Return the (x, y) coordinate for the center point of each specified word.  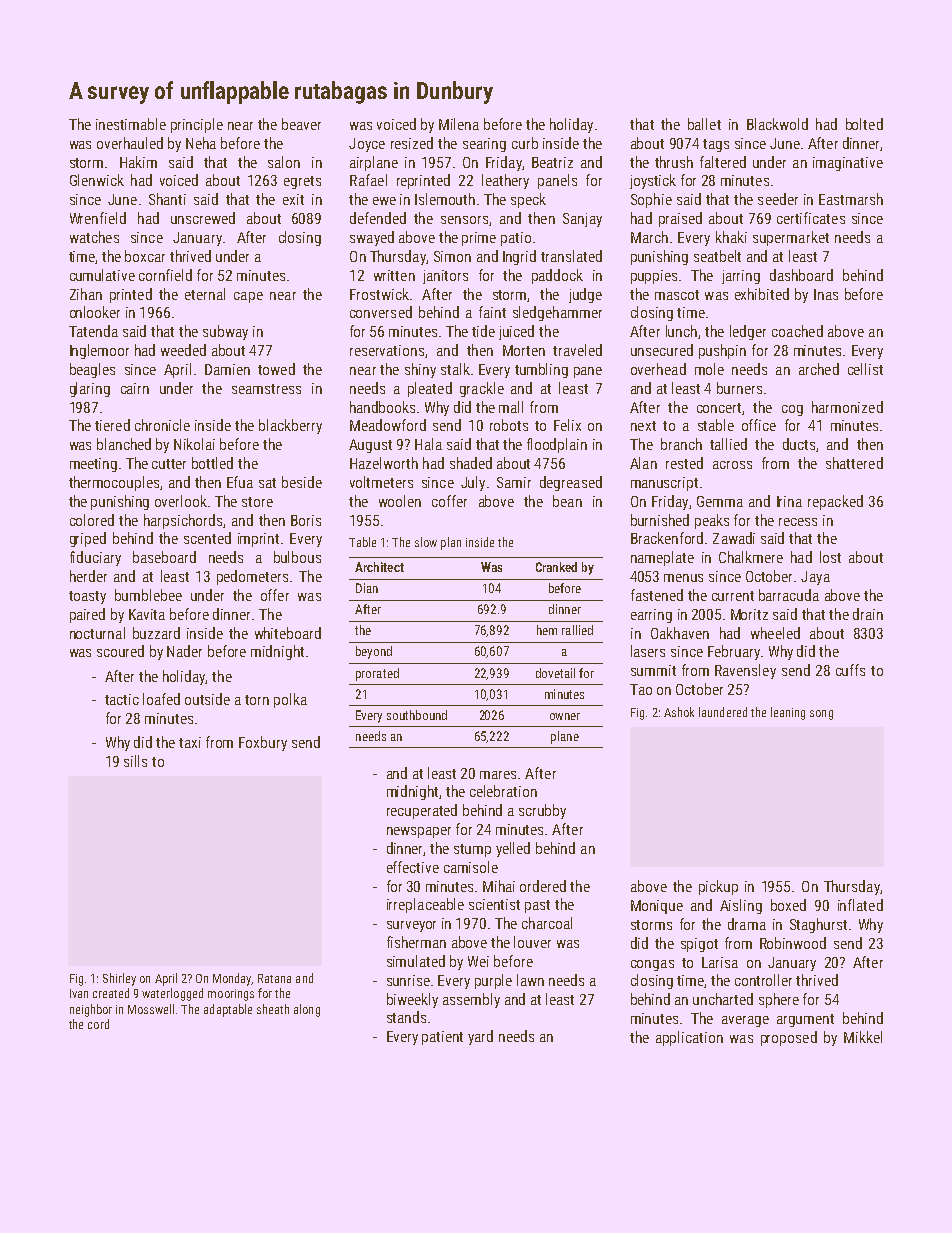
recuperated (422, 811)
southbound (417, 715)
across (732, 465)
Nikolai (194, 444)
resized (412, 143)
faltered (723, 162)
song (821, 715)
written (394, 275)
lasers (648, 651)
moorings (231, 995)
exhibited (762, 294)
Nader (184, 651)
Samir (514, 482)
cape (248, 297)
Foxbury (263, 743)
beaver (301, 124)
